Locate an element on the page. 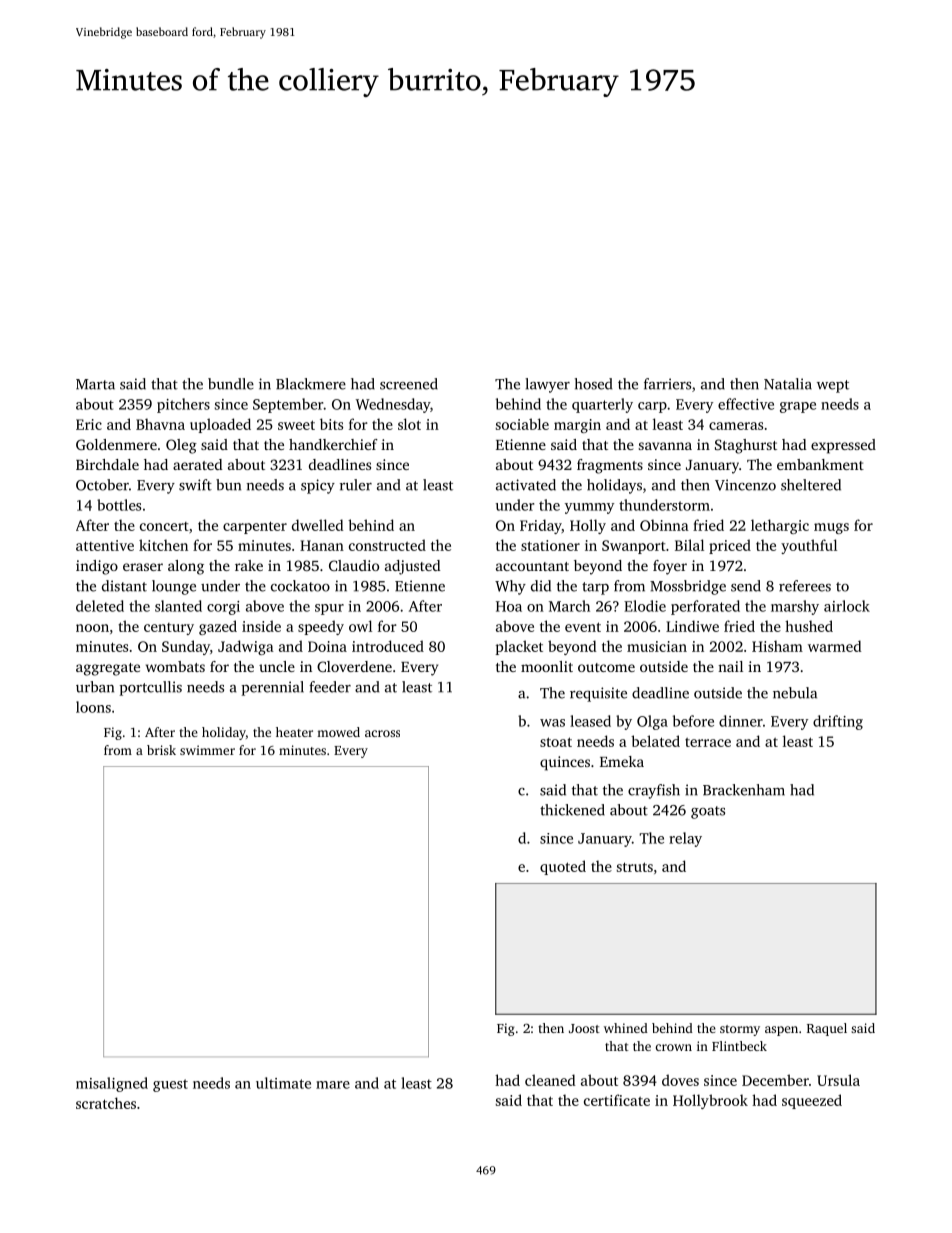  relay is located at coordinates (685, 839).
